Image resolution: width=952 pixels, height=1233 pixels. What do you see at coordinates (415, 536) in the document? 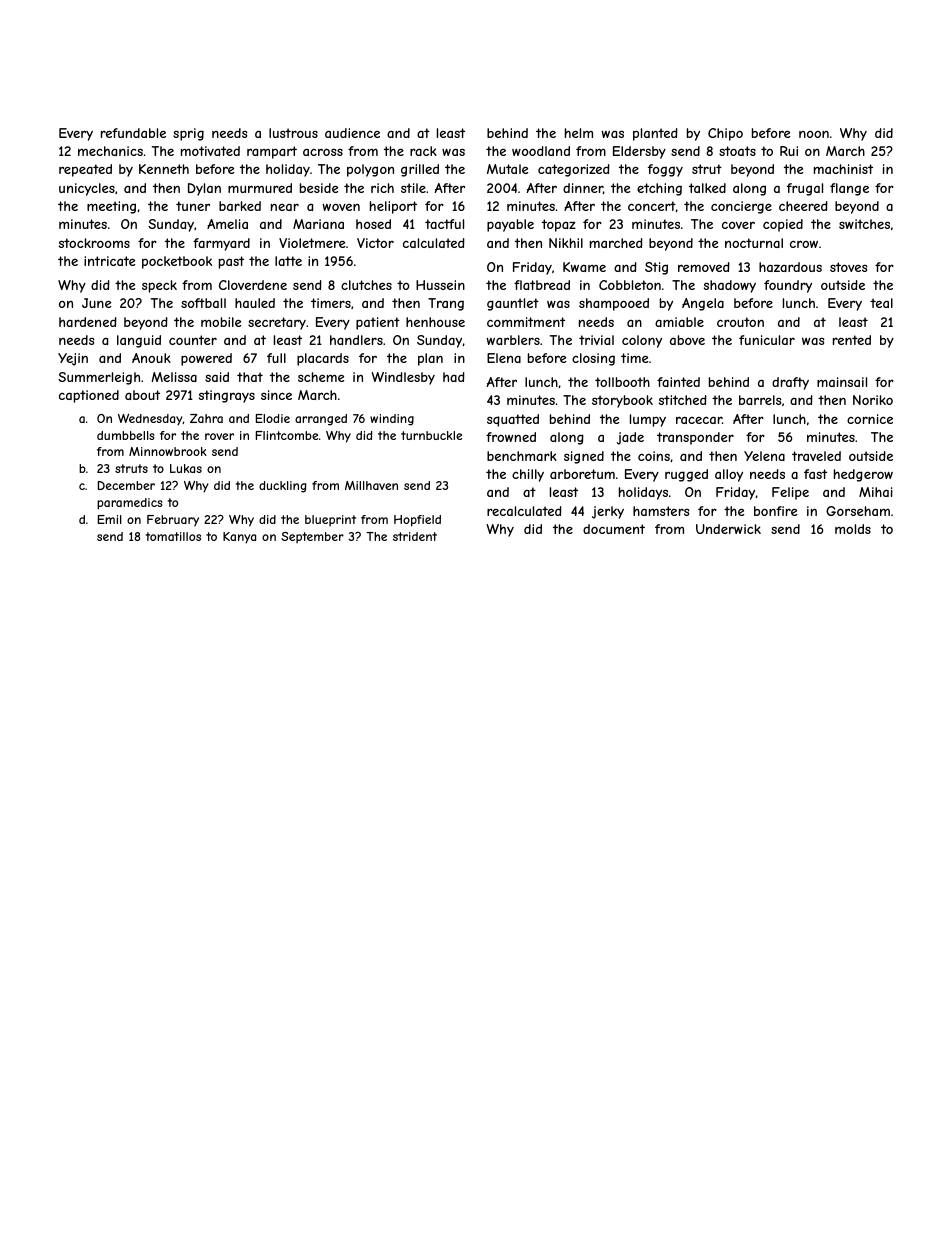
I see `strident` at bounding box center [415, 536].
